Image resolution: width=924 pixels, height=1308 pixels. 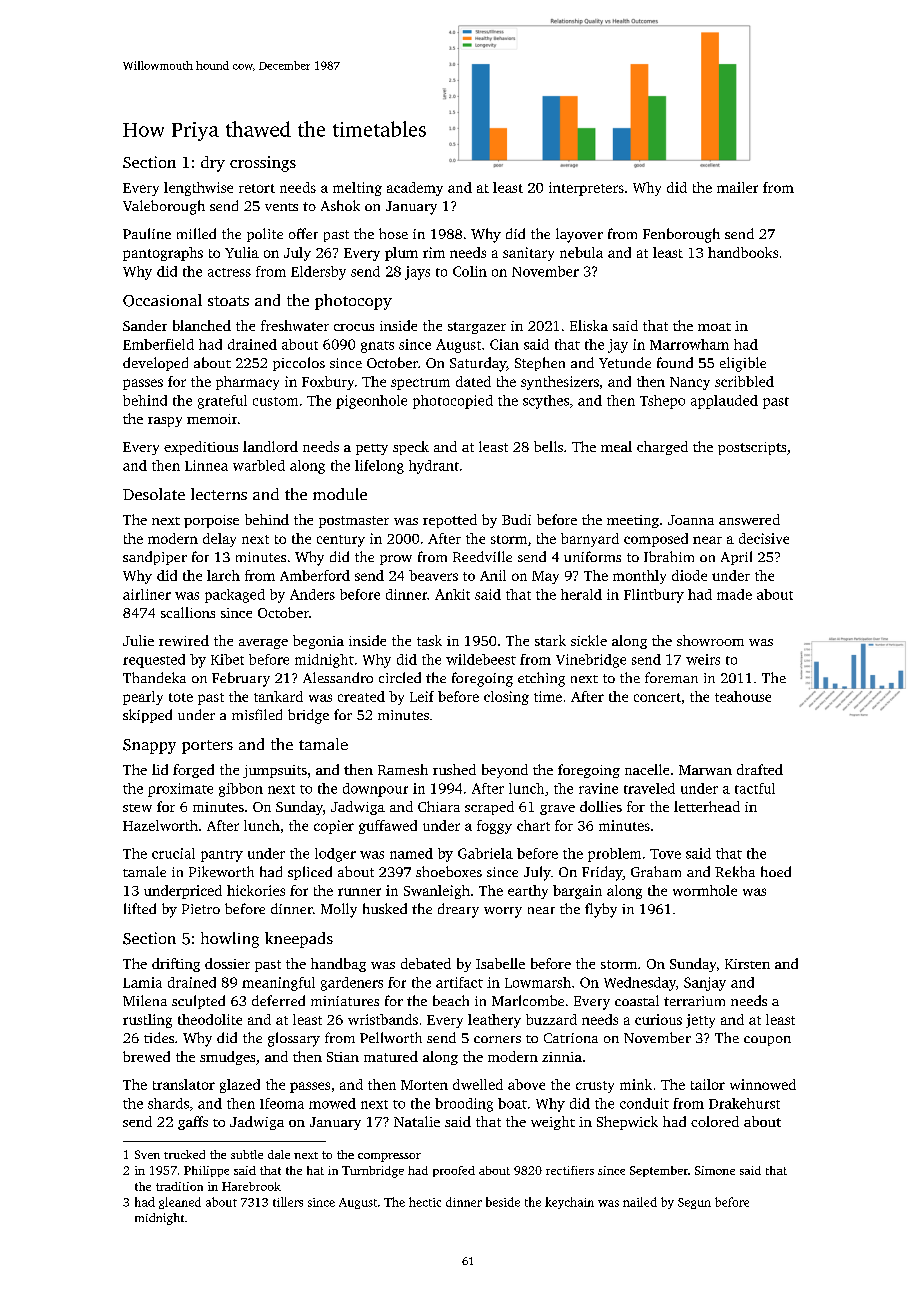 What do you see at coordinates (415, 189) in the screenshot?
I see `academy` at bounding box center [415, 189].
